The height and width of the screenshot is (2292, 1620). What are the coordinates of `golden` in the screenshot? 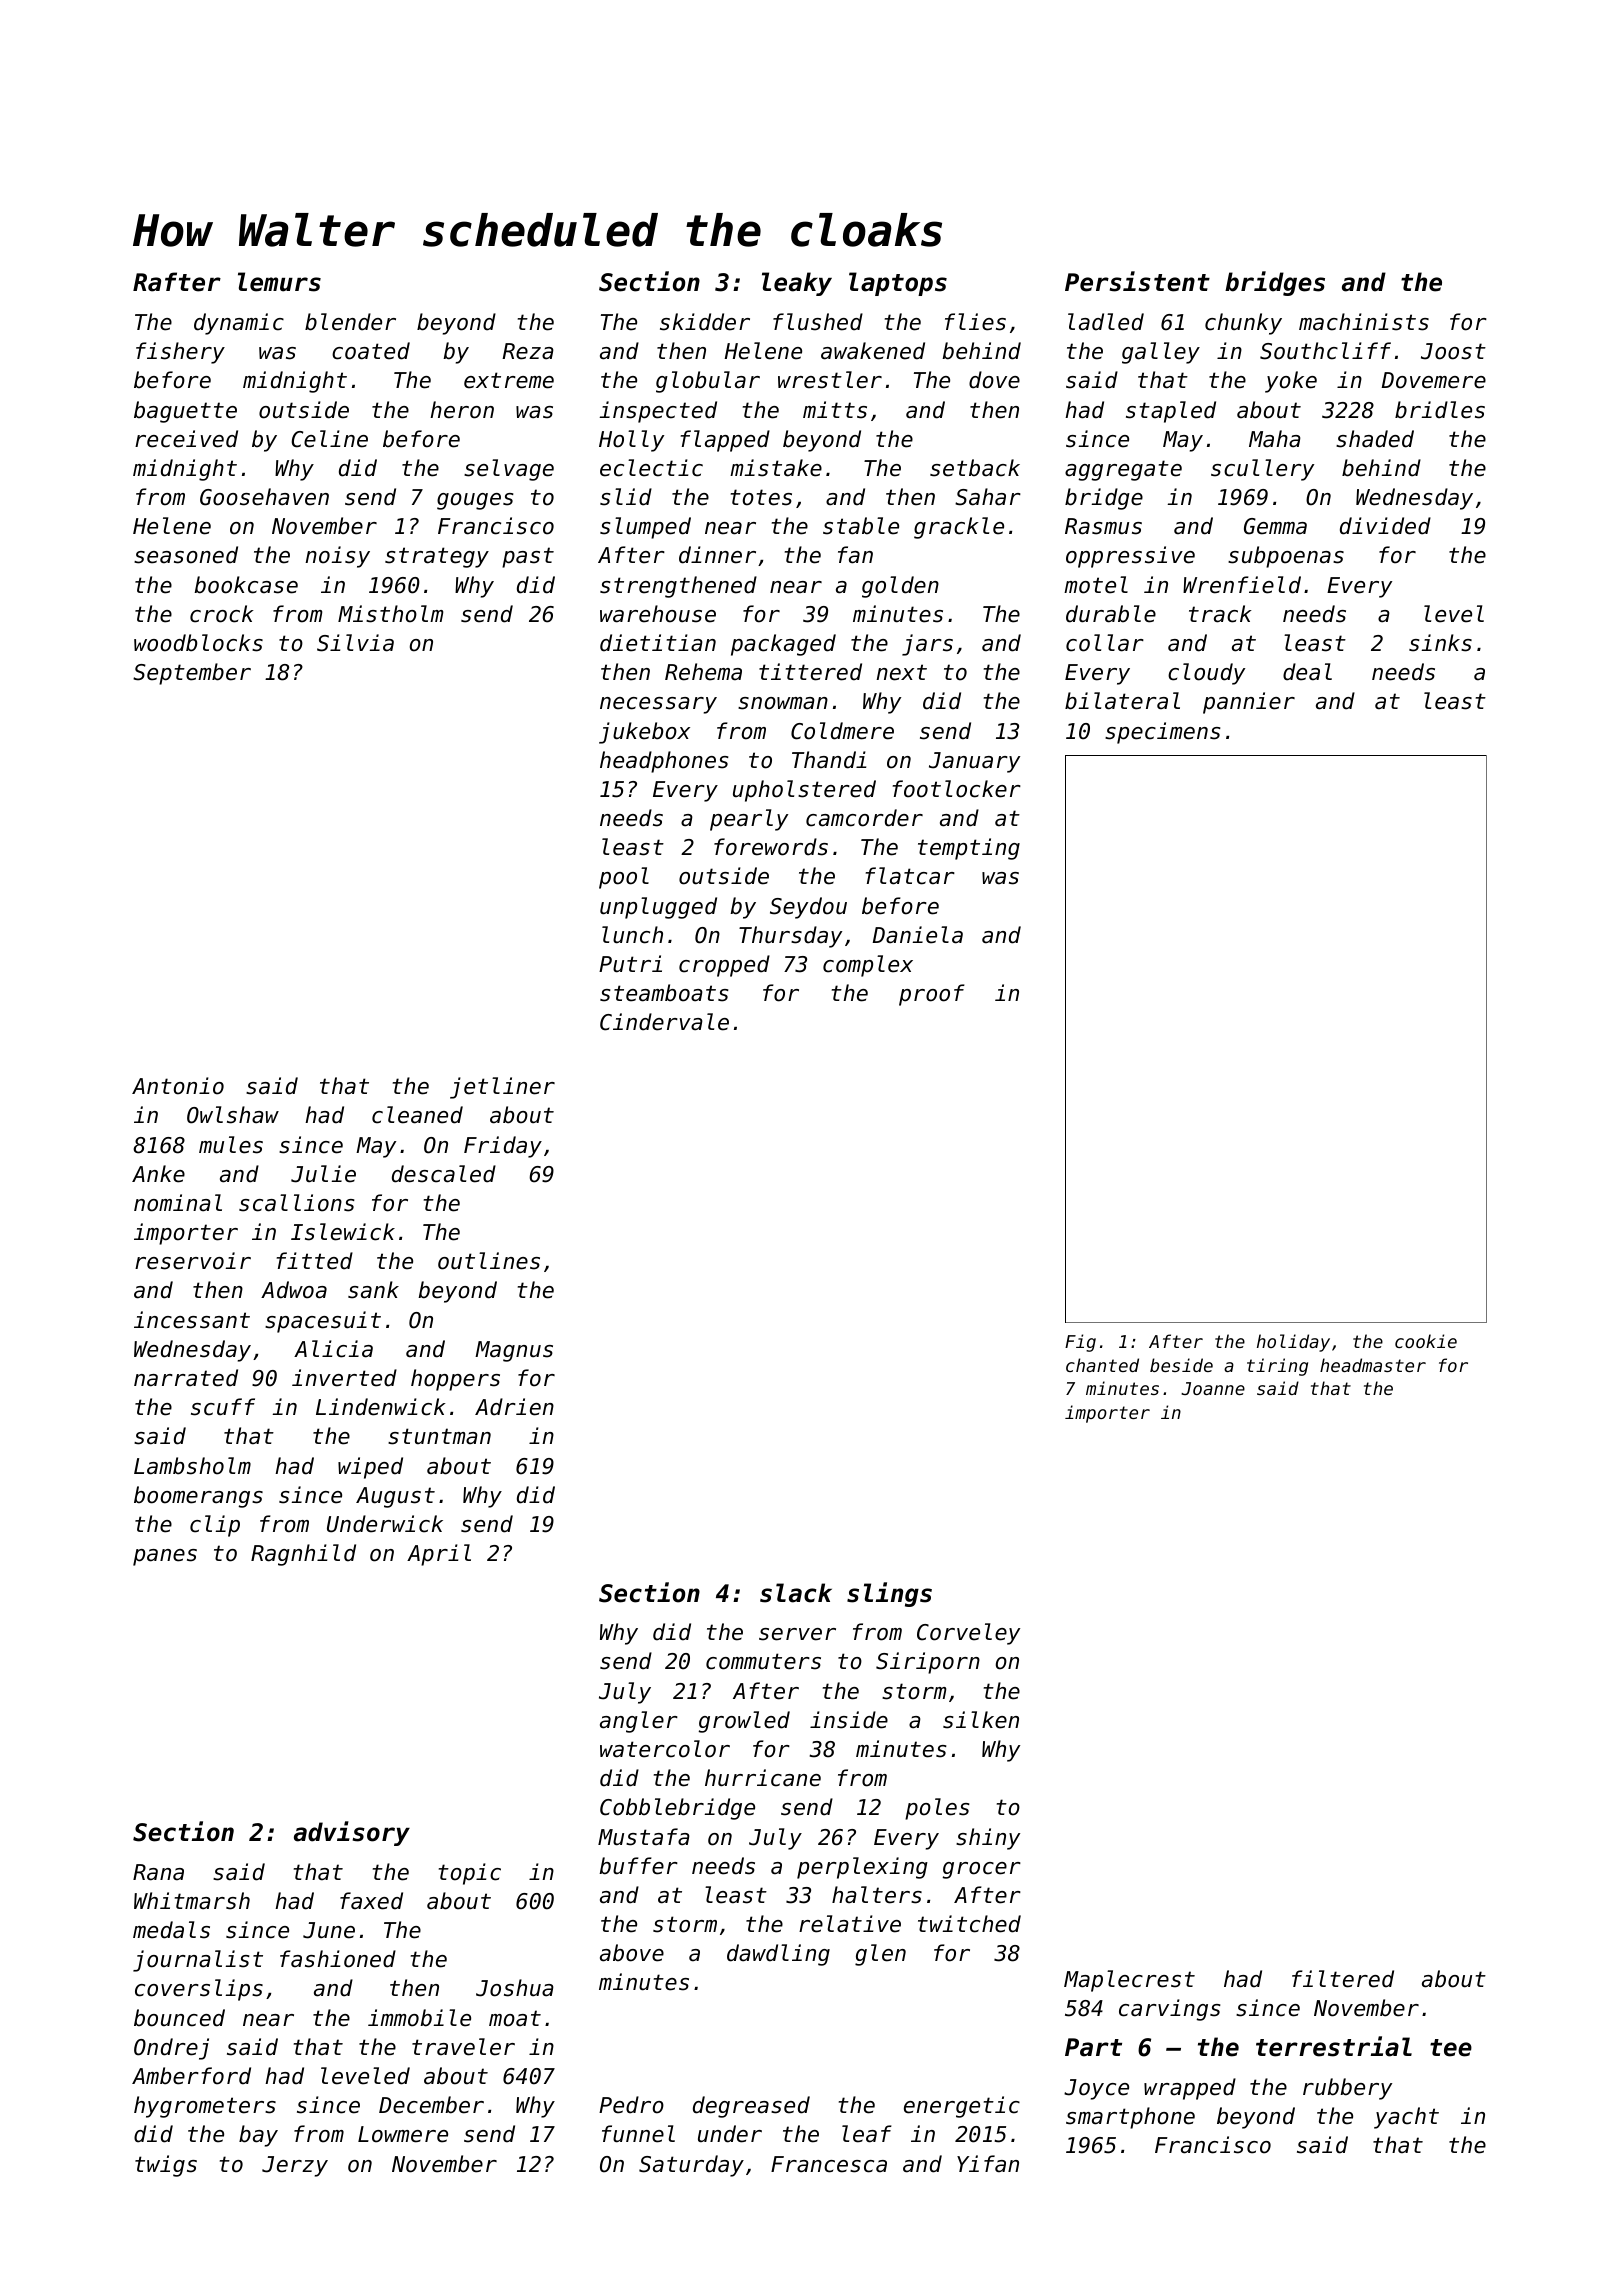 It's located at (900, 587).
